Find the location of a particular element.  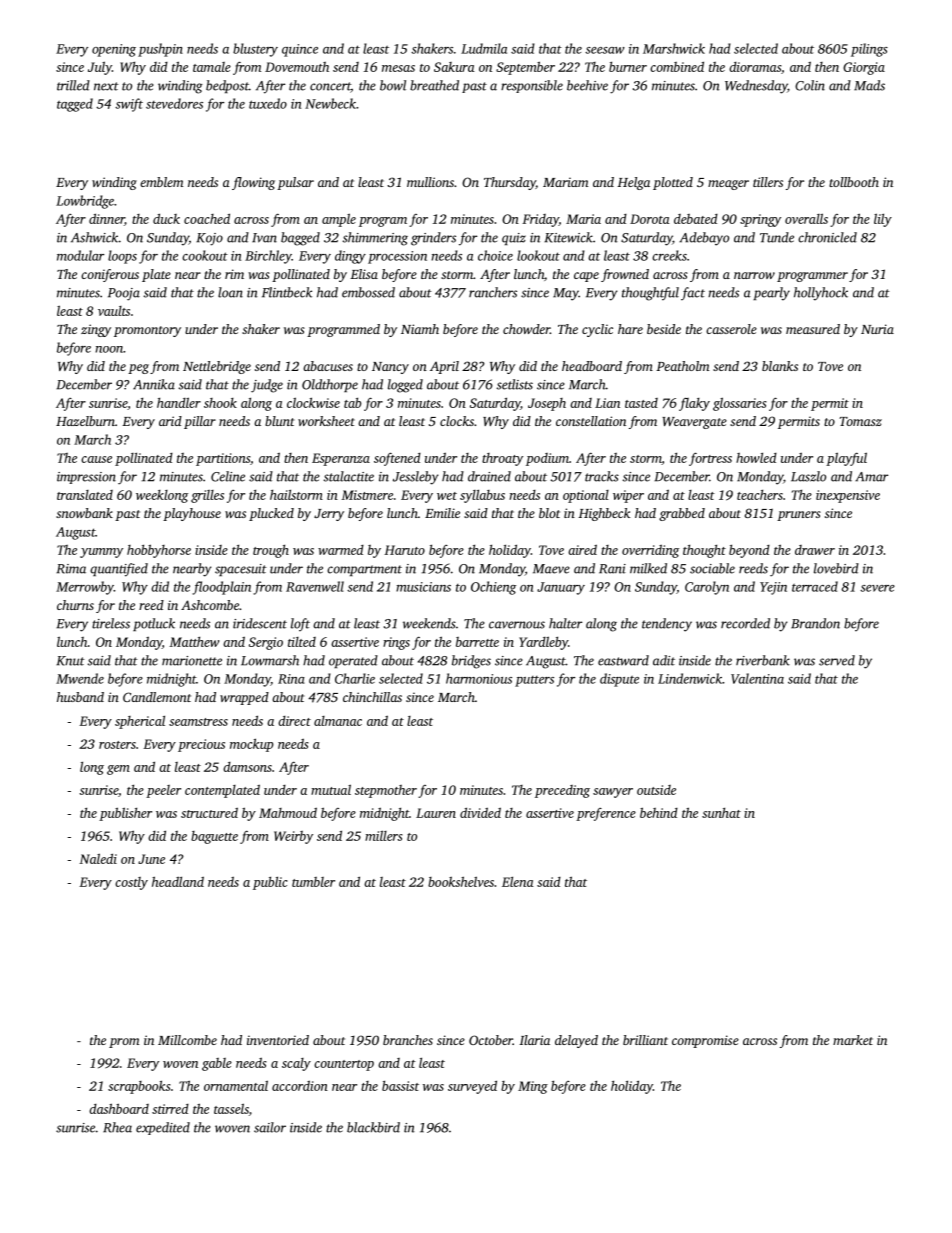

Niamh is located at coordinates (420, 329).
